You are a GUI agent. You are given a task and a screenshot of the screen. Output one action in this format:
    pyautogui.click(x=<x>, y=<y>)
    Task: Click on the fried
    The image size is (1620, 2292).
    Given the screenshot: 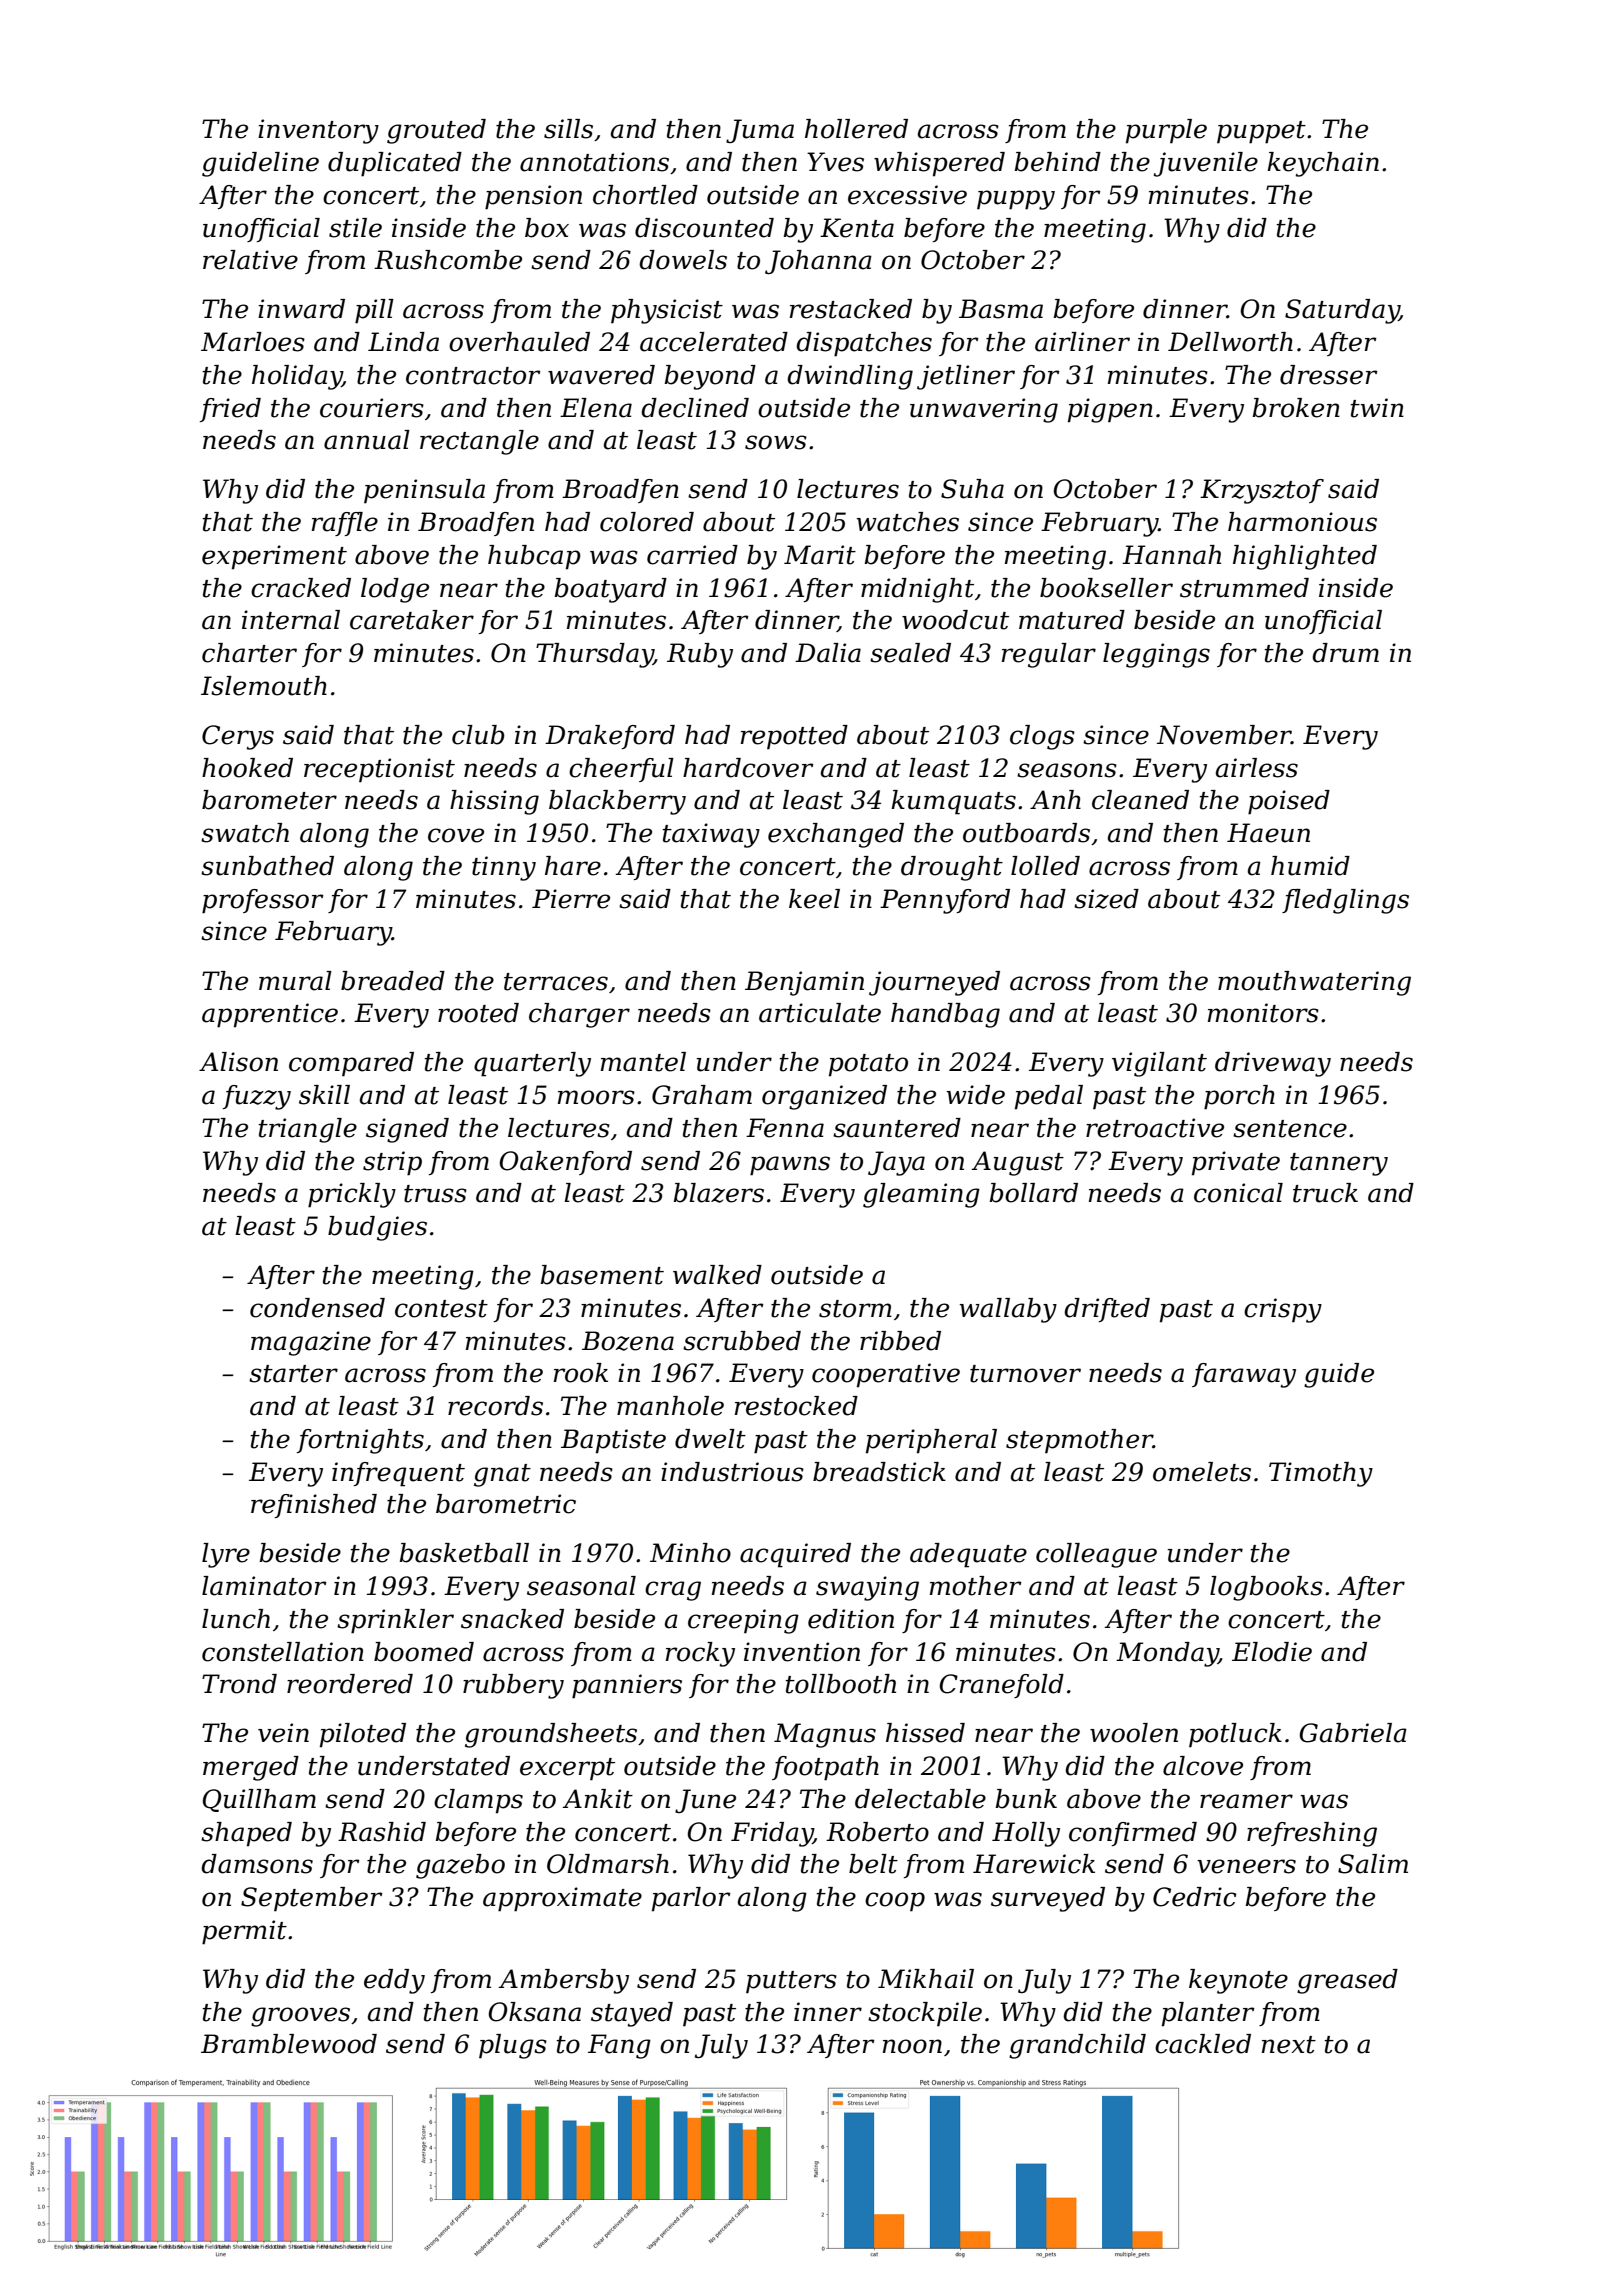 What is the action you would take?
    pyautogui.click(x=230, y=410)
